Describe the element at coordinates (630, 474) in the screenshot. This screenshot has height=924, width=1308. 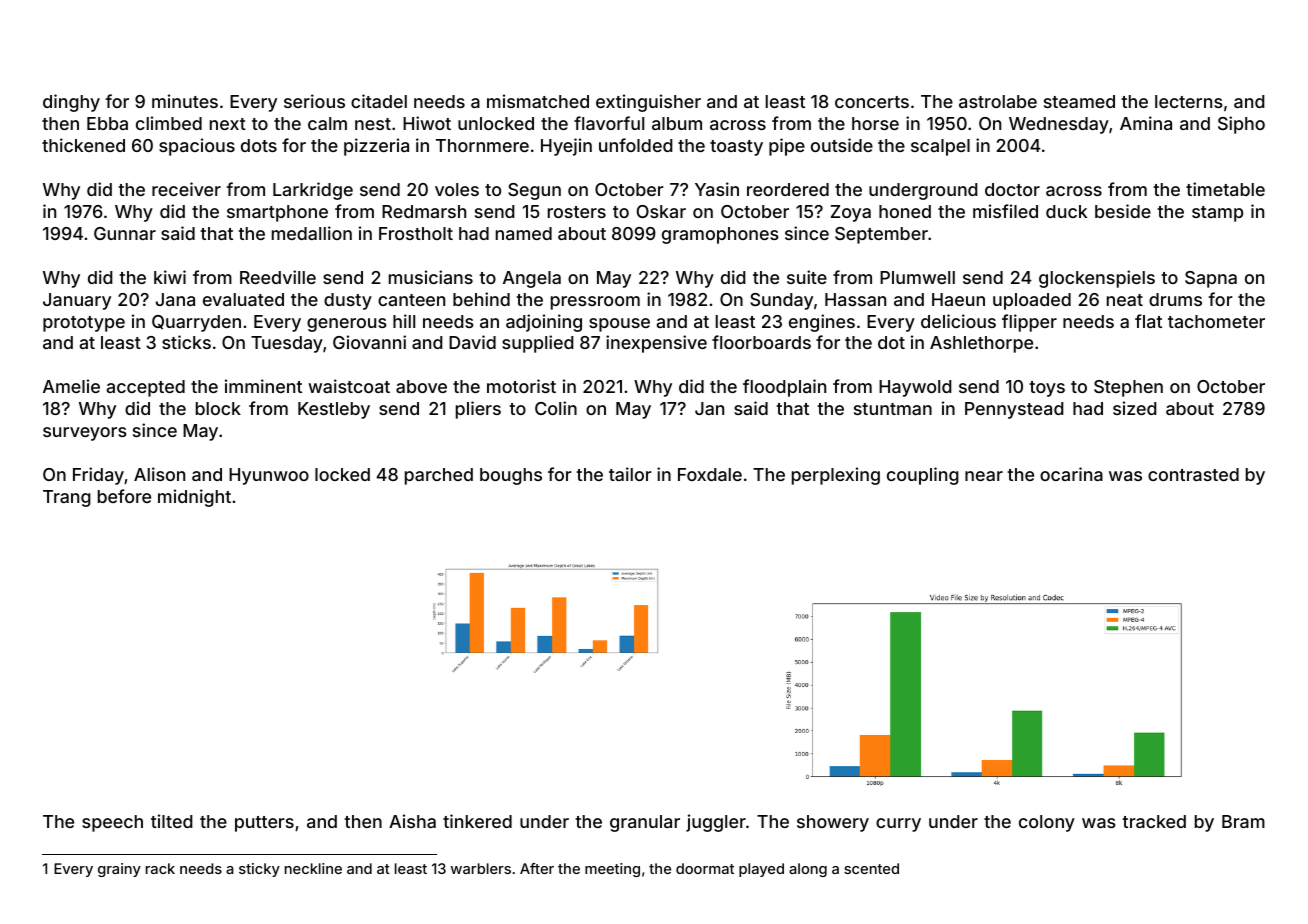
I see `tailor` at that location.
